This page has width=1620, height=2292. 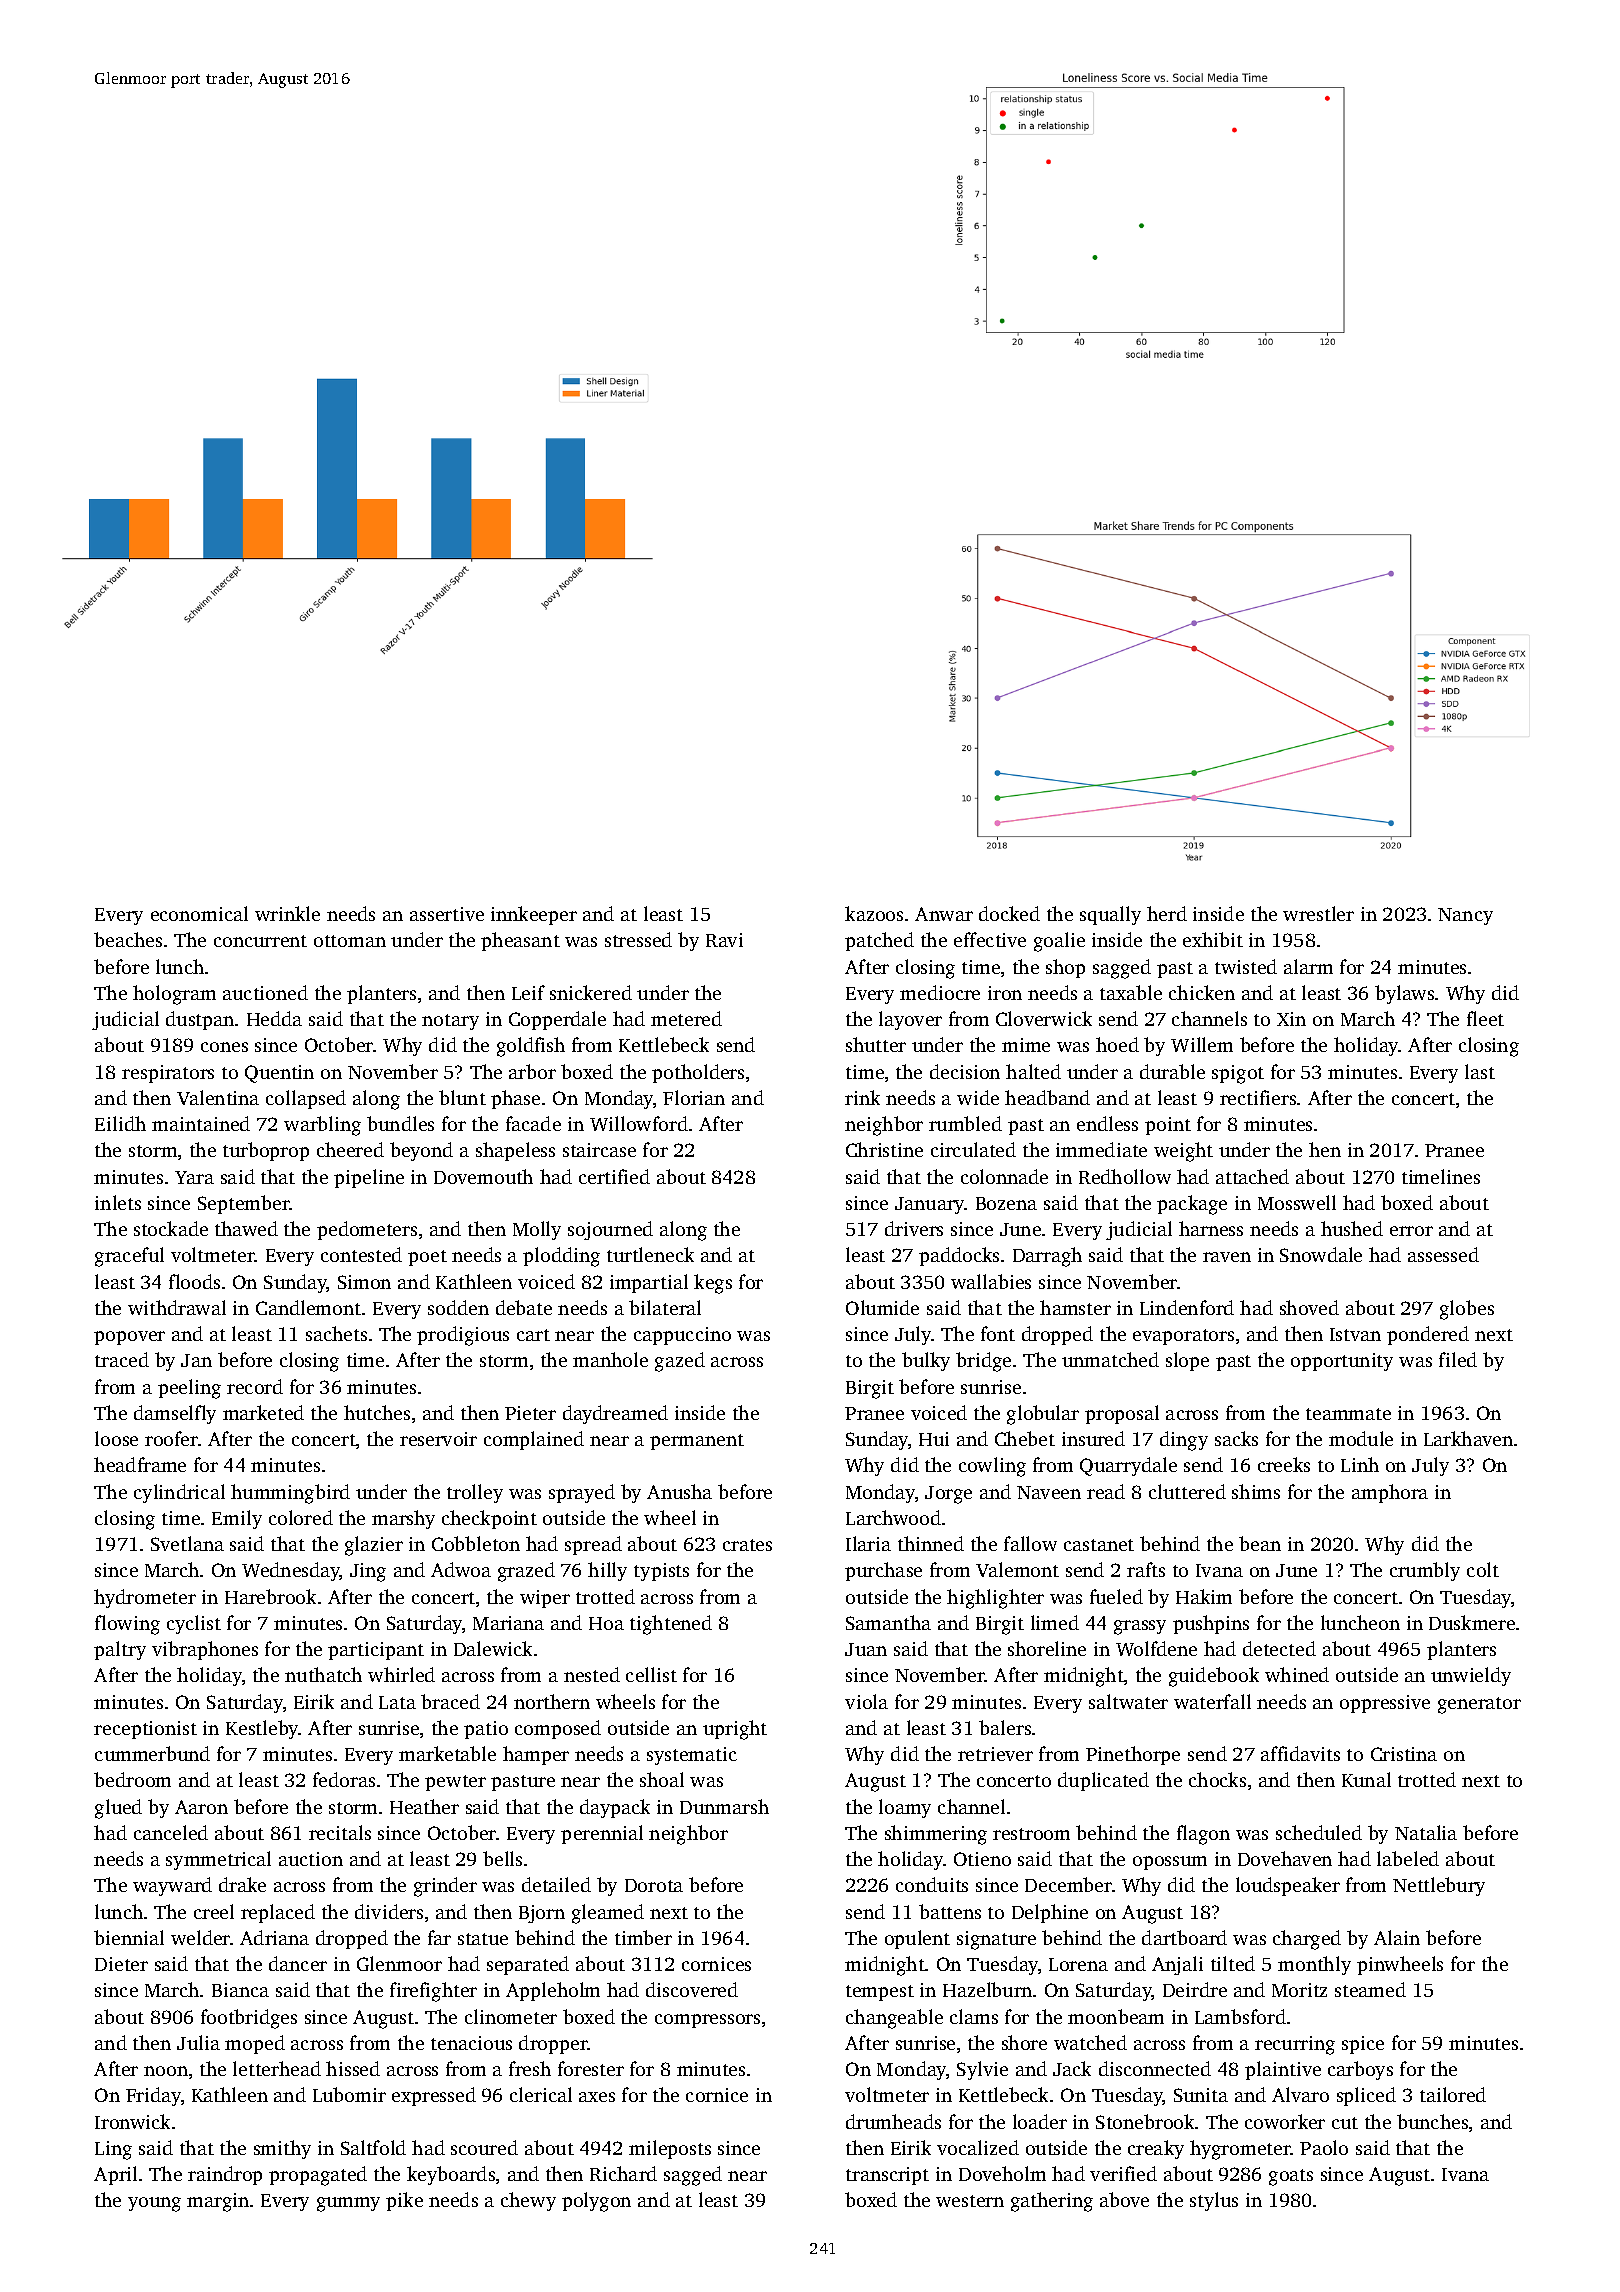 I want to click on Willem, so click(x=1202, y=1044).
